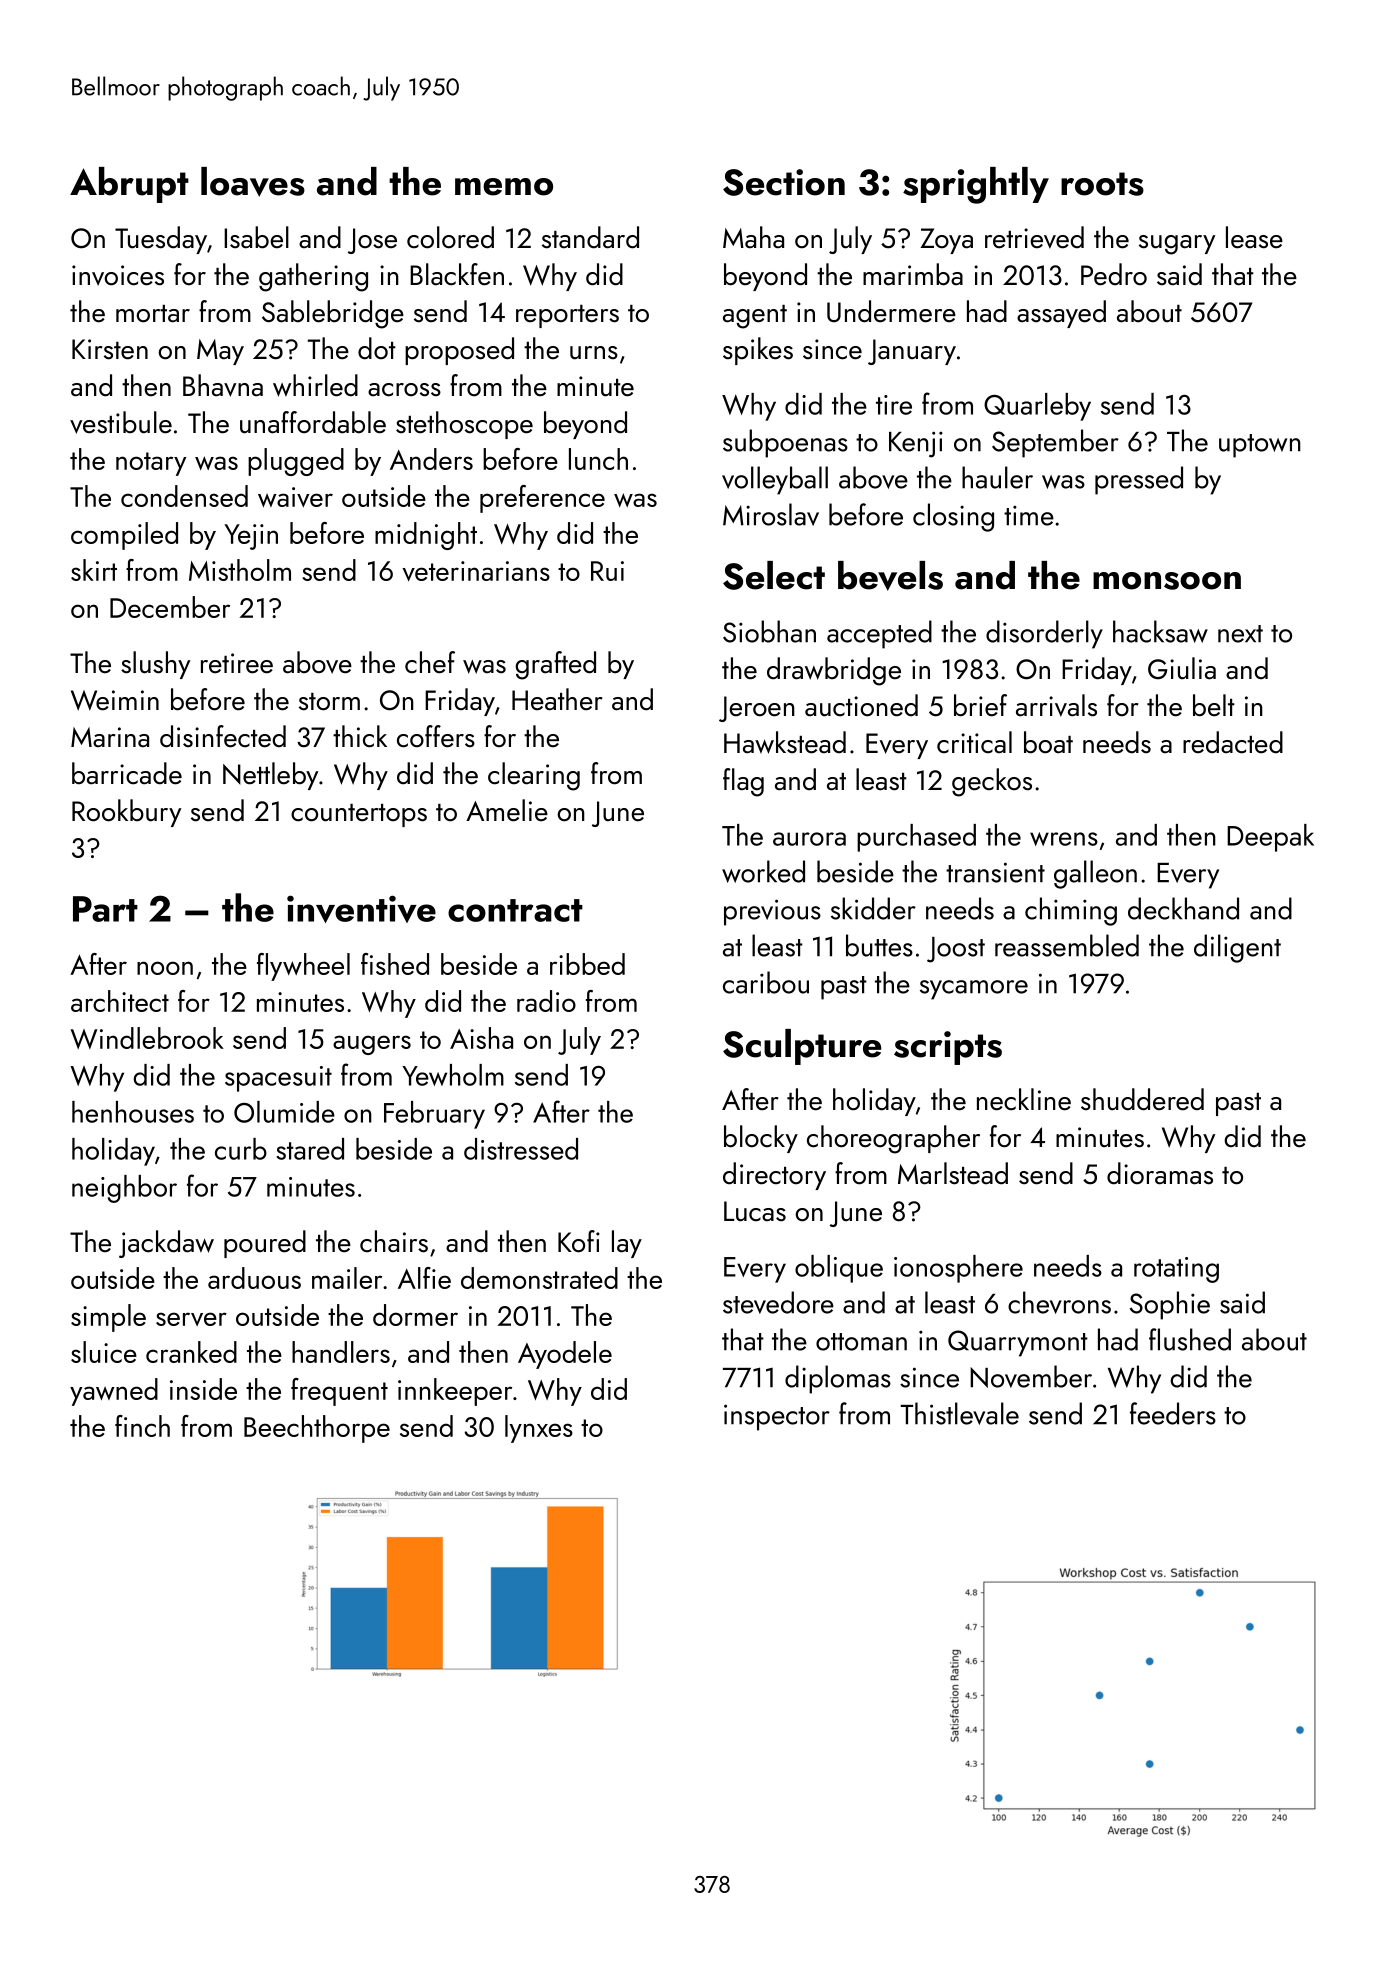  I want to click on monsoon, so click(1167, 581).
